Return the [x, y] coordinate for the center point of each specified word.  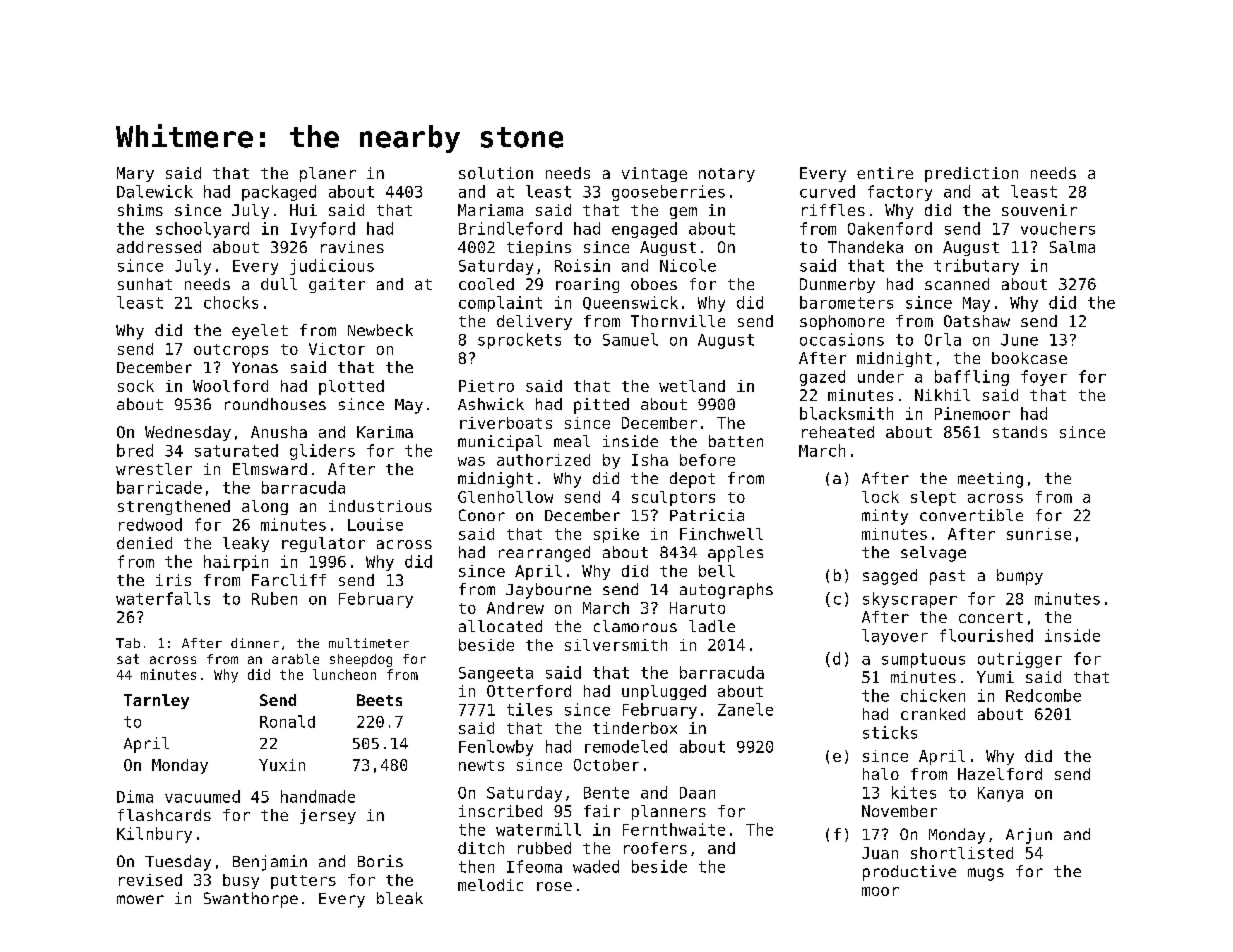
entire [885, 173]
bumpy [1020, 577]
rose [554, 886]
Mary [135, 174]
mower [140, 899]
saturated [236, 450]
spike [616, 535]
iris [173, 580]
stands [1020, 432]
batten [736, 441]
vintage [654, 174]
